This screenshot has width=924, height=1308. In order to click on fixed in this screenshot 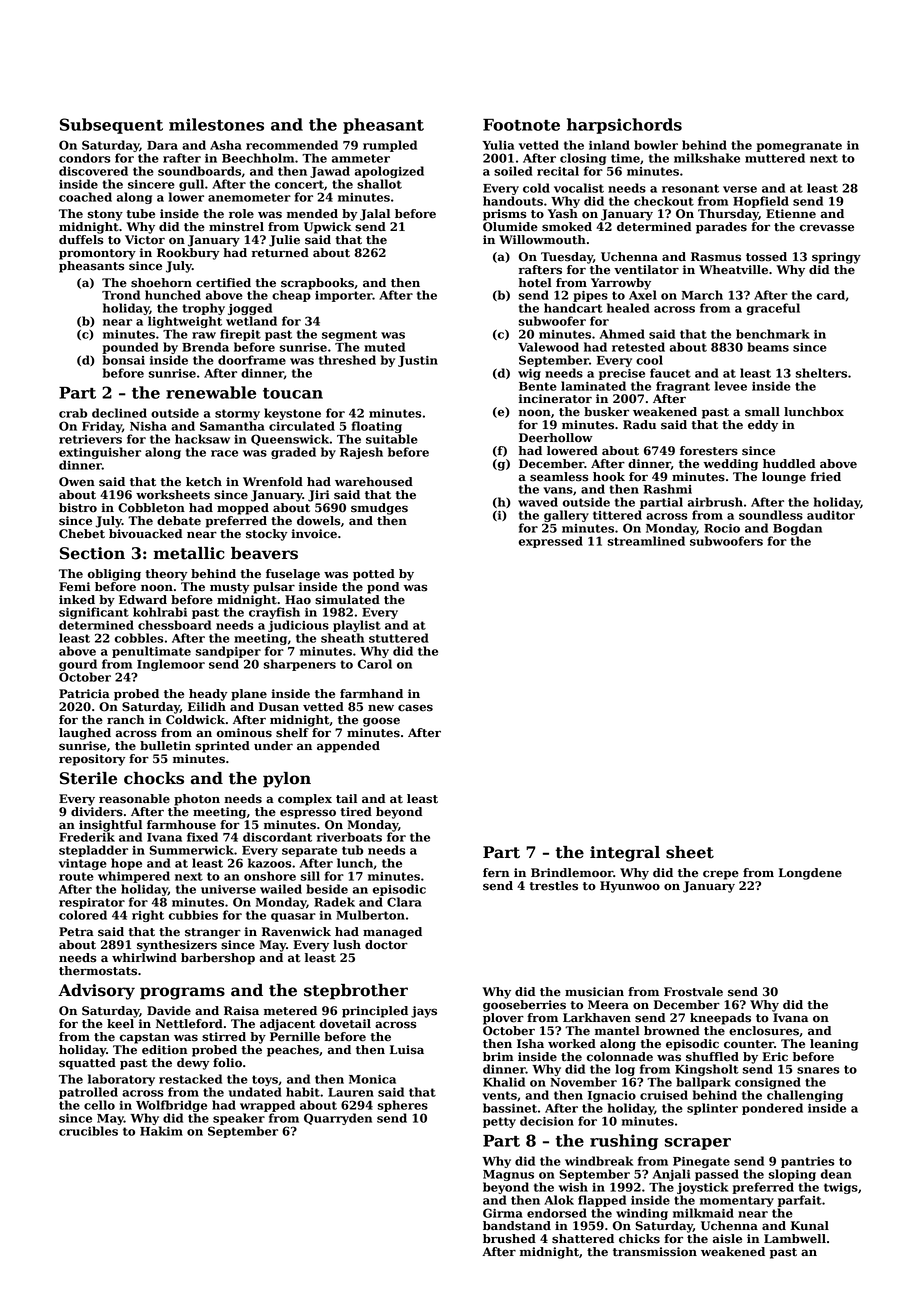, I will do `click(202, 837)`.
